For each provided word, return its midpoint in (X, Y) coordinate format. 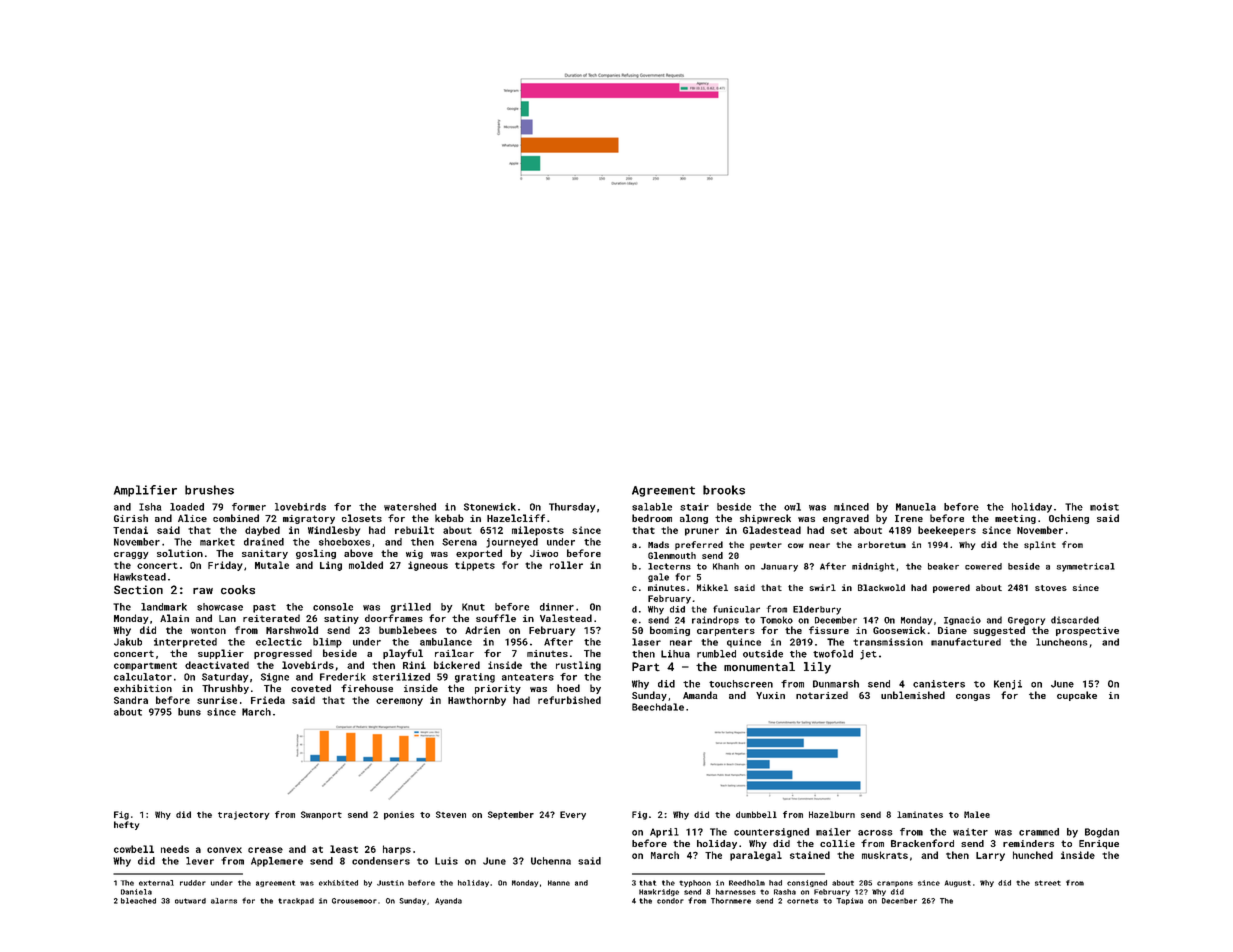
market (217, 542)
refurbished (569, 700)
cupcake (1077, 696)
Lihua (675, 654)
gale (658, 577)
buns (189, 712)
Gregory (1026, 621)
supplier (221, 654)
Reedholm (747, 883)
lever (200, 861)
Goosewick (899, 630)
